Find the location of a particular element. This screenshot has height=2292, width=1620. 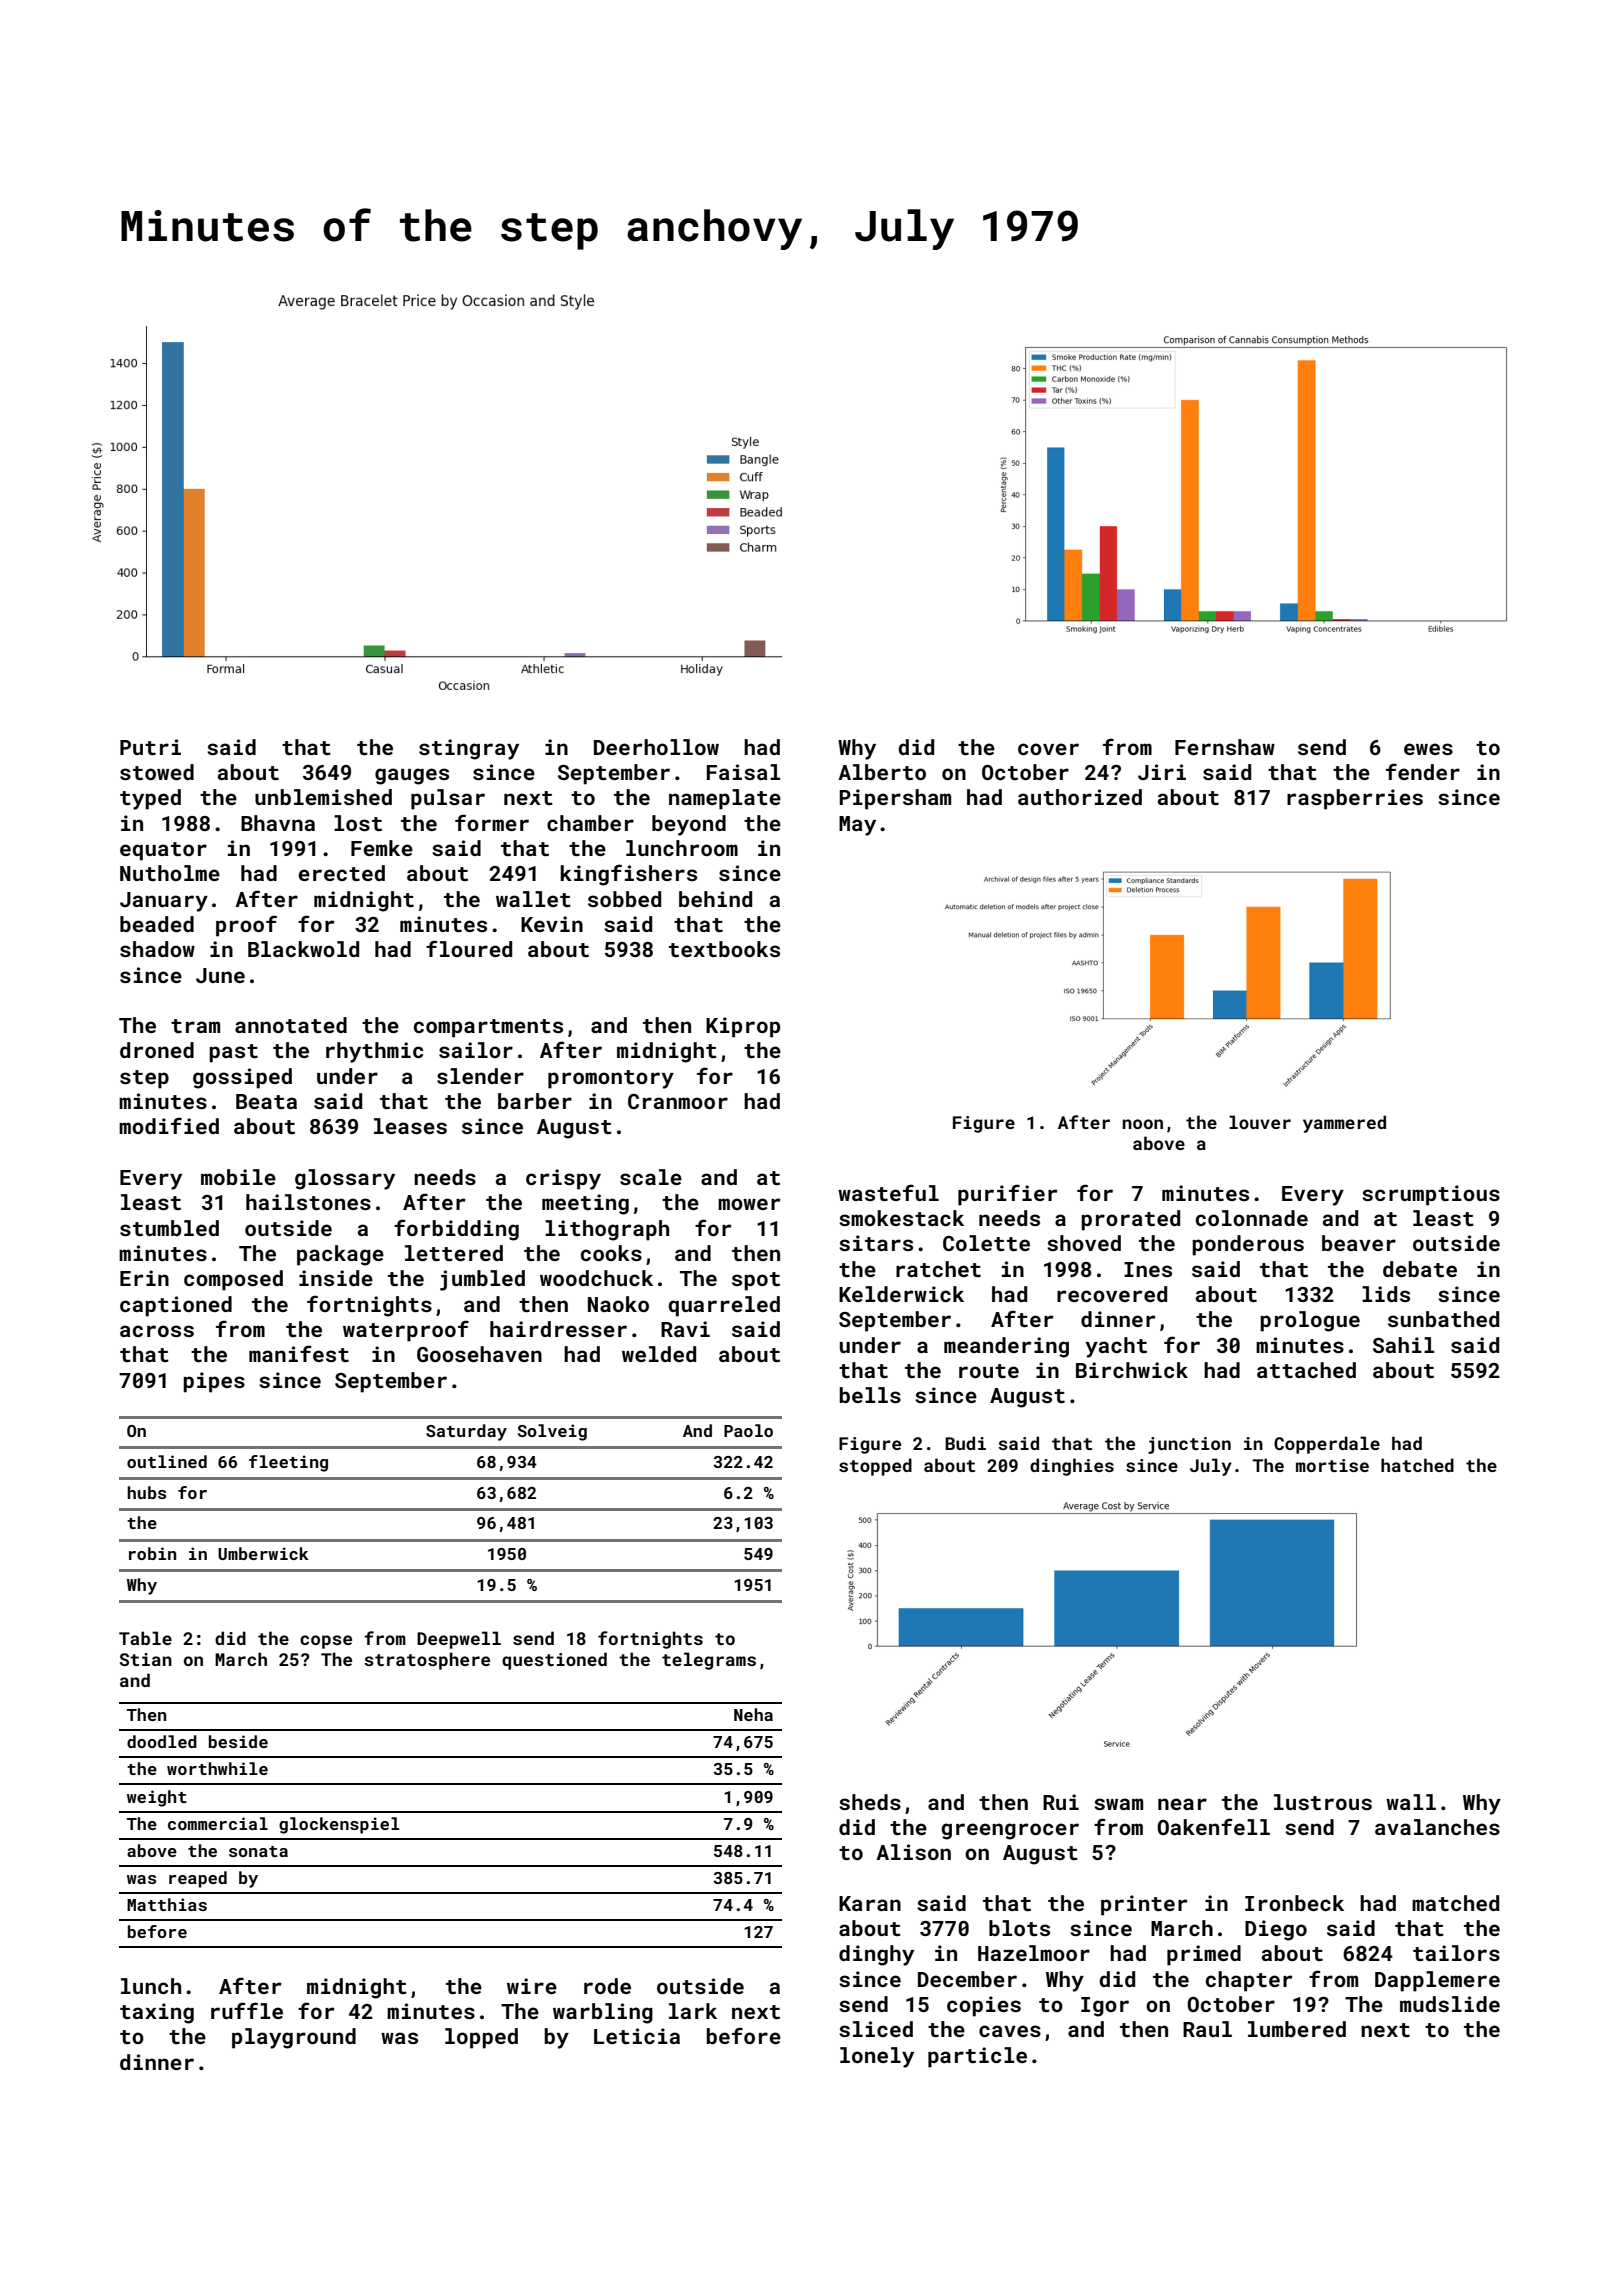

Paolo is located at coordinates (748, 1430).
